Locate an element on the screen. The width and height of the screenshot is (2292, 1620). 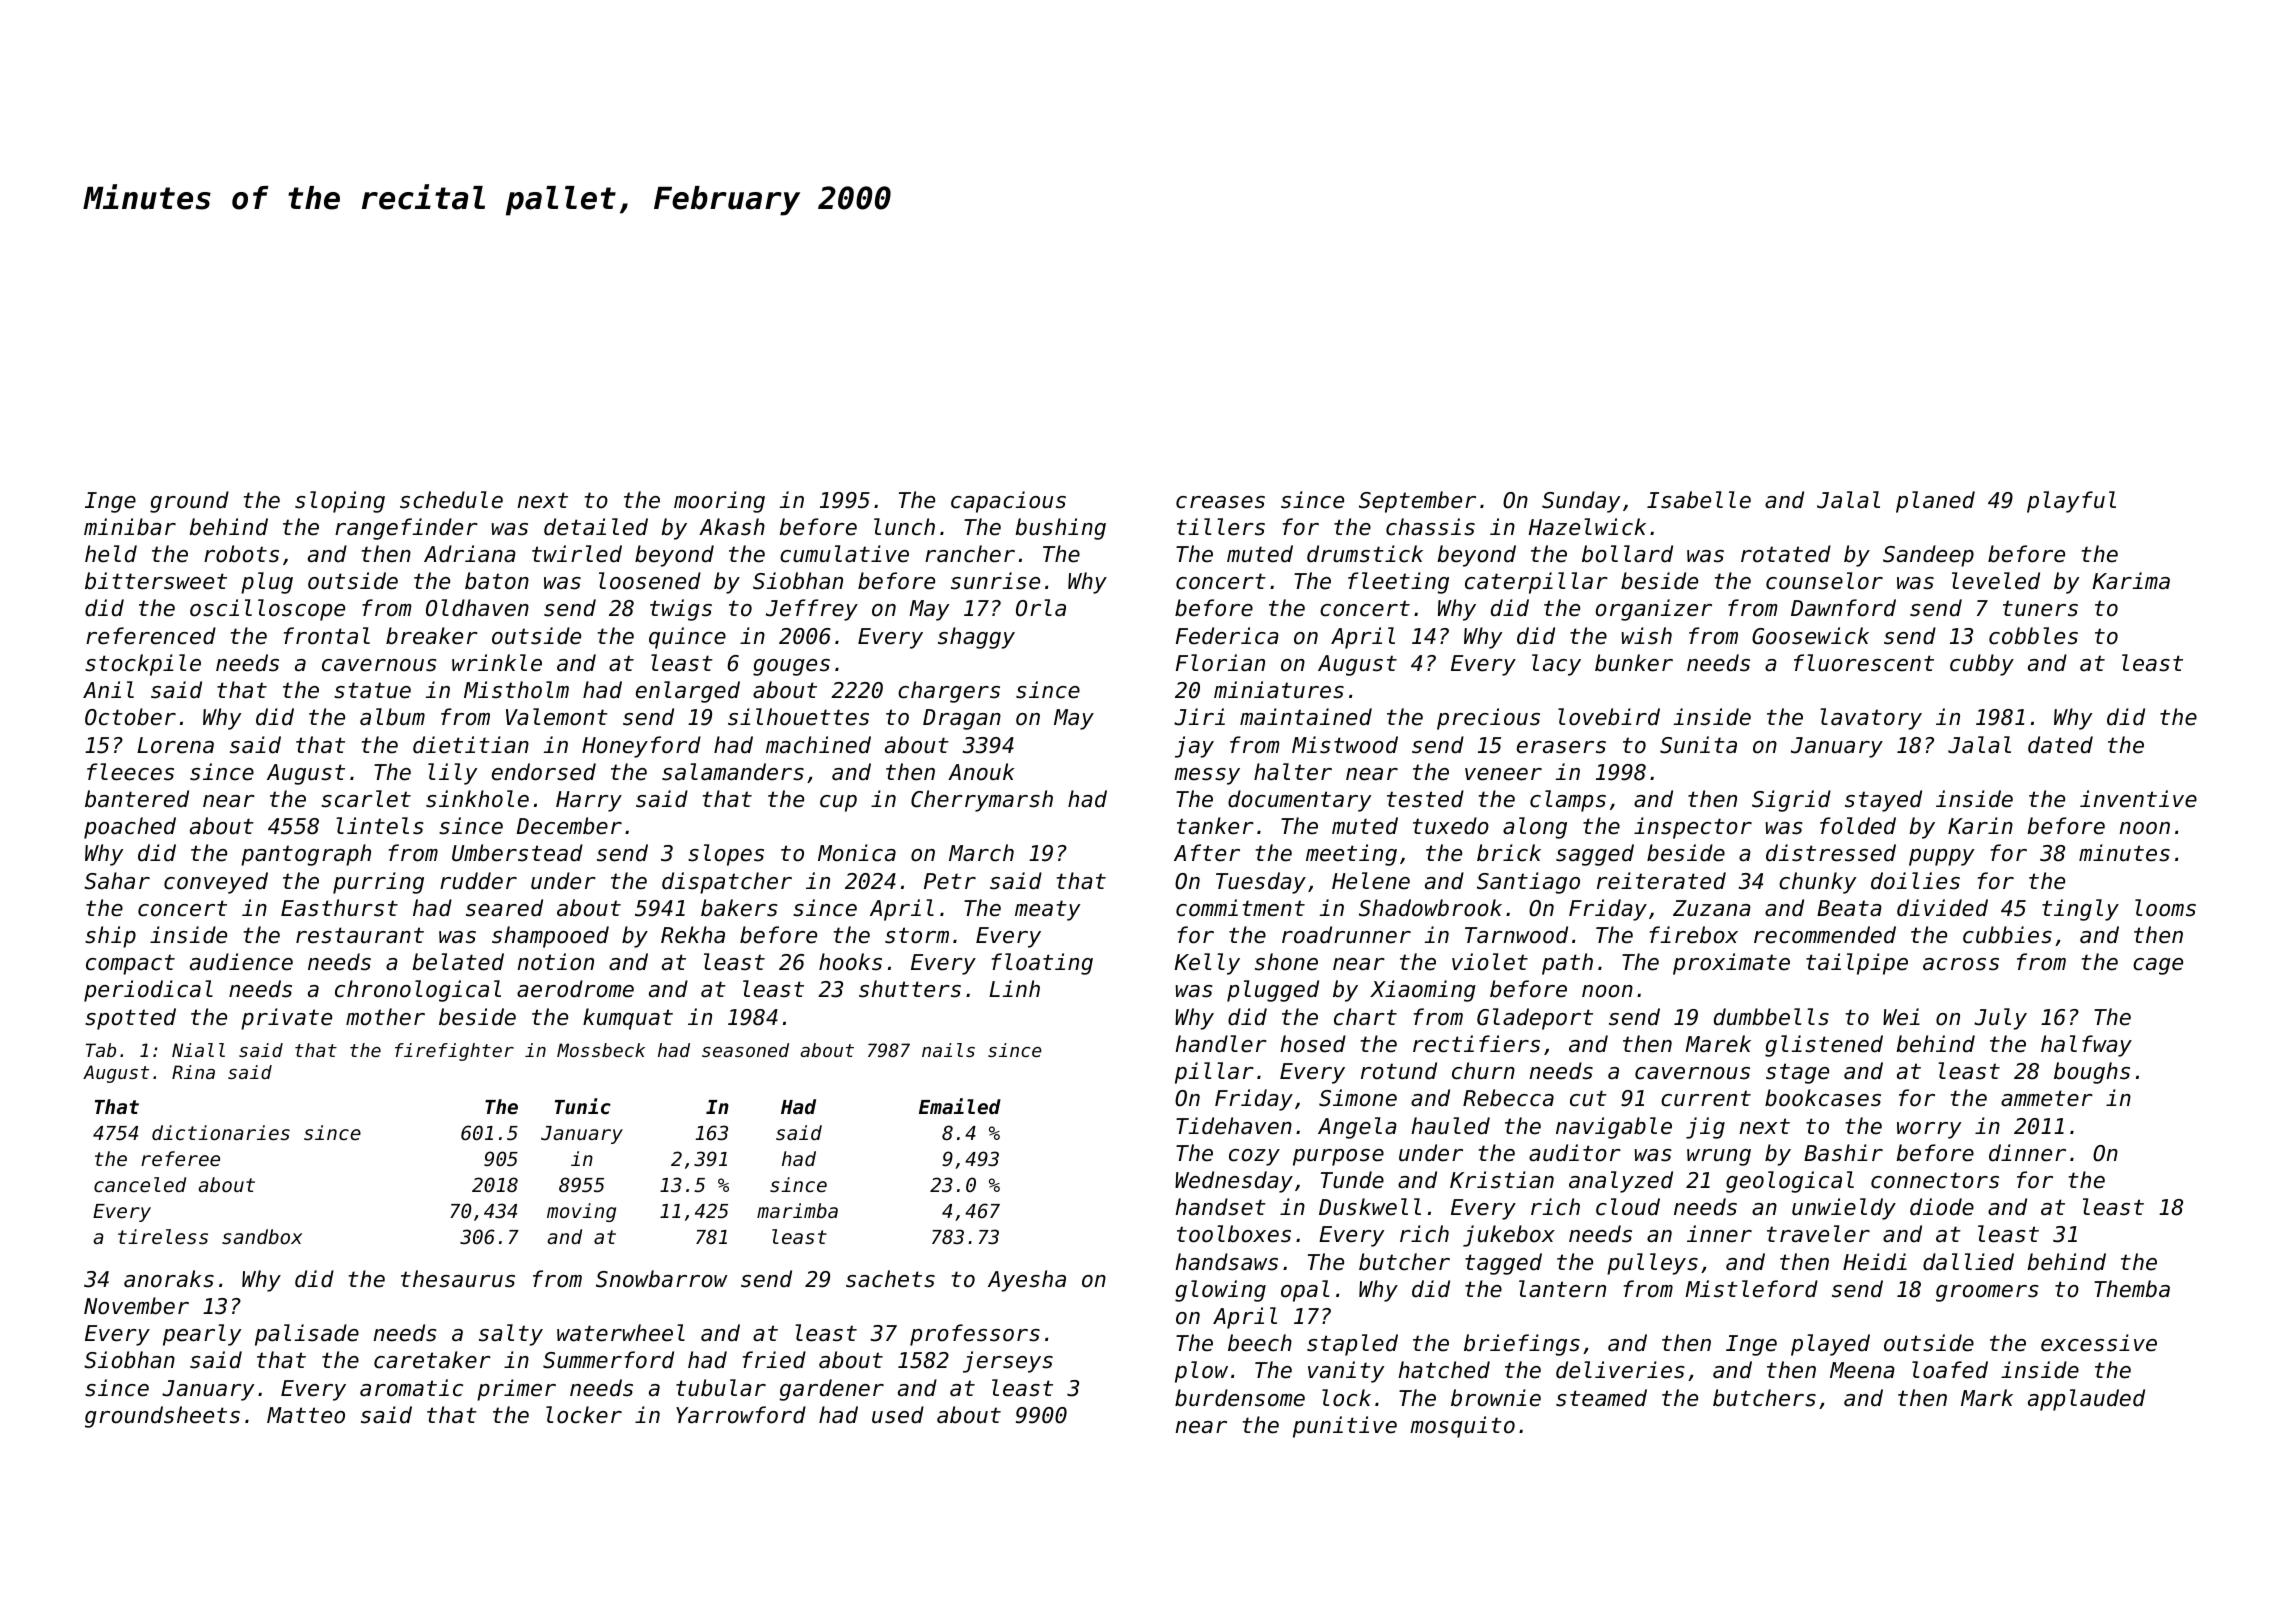
tillers is located at coordinates (1221, 527).
